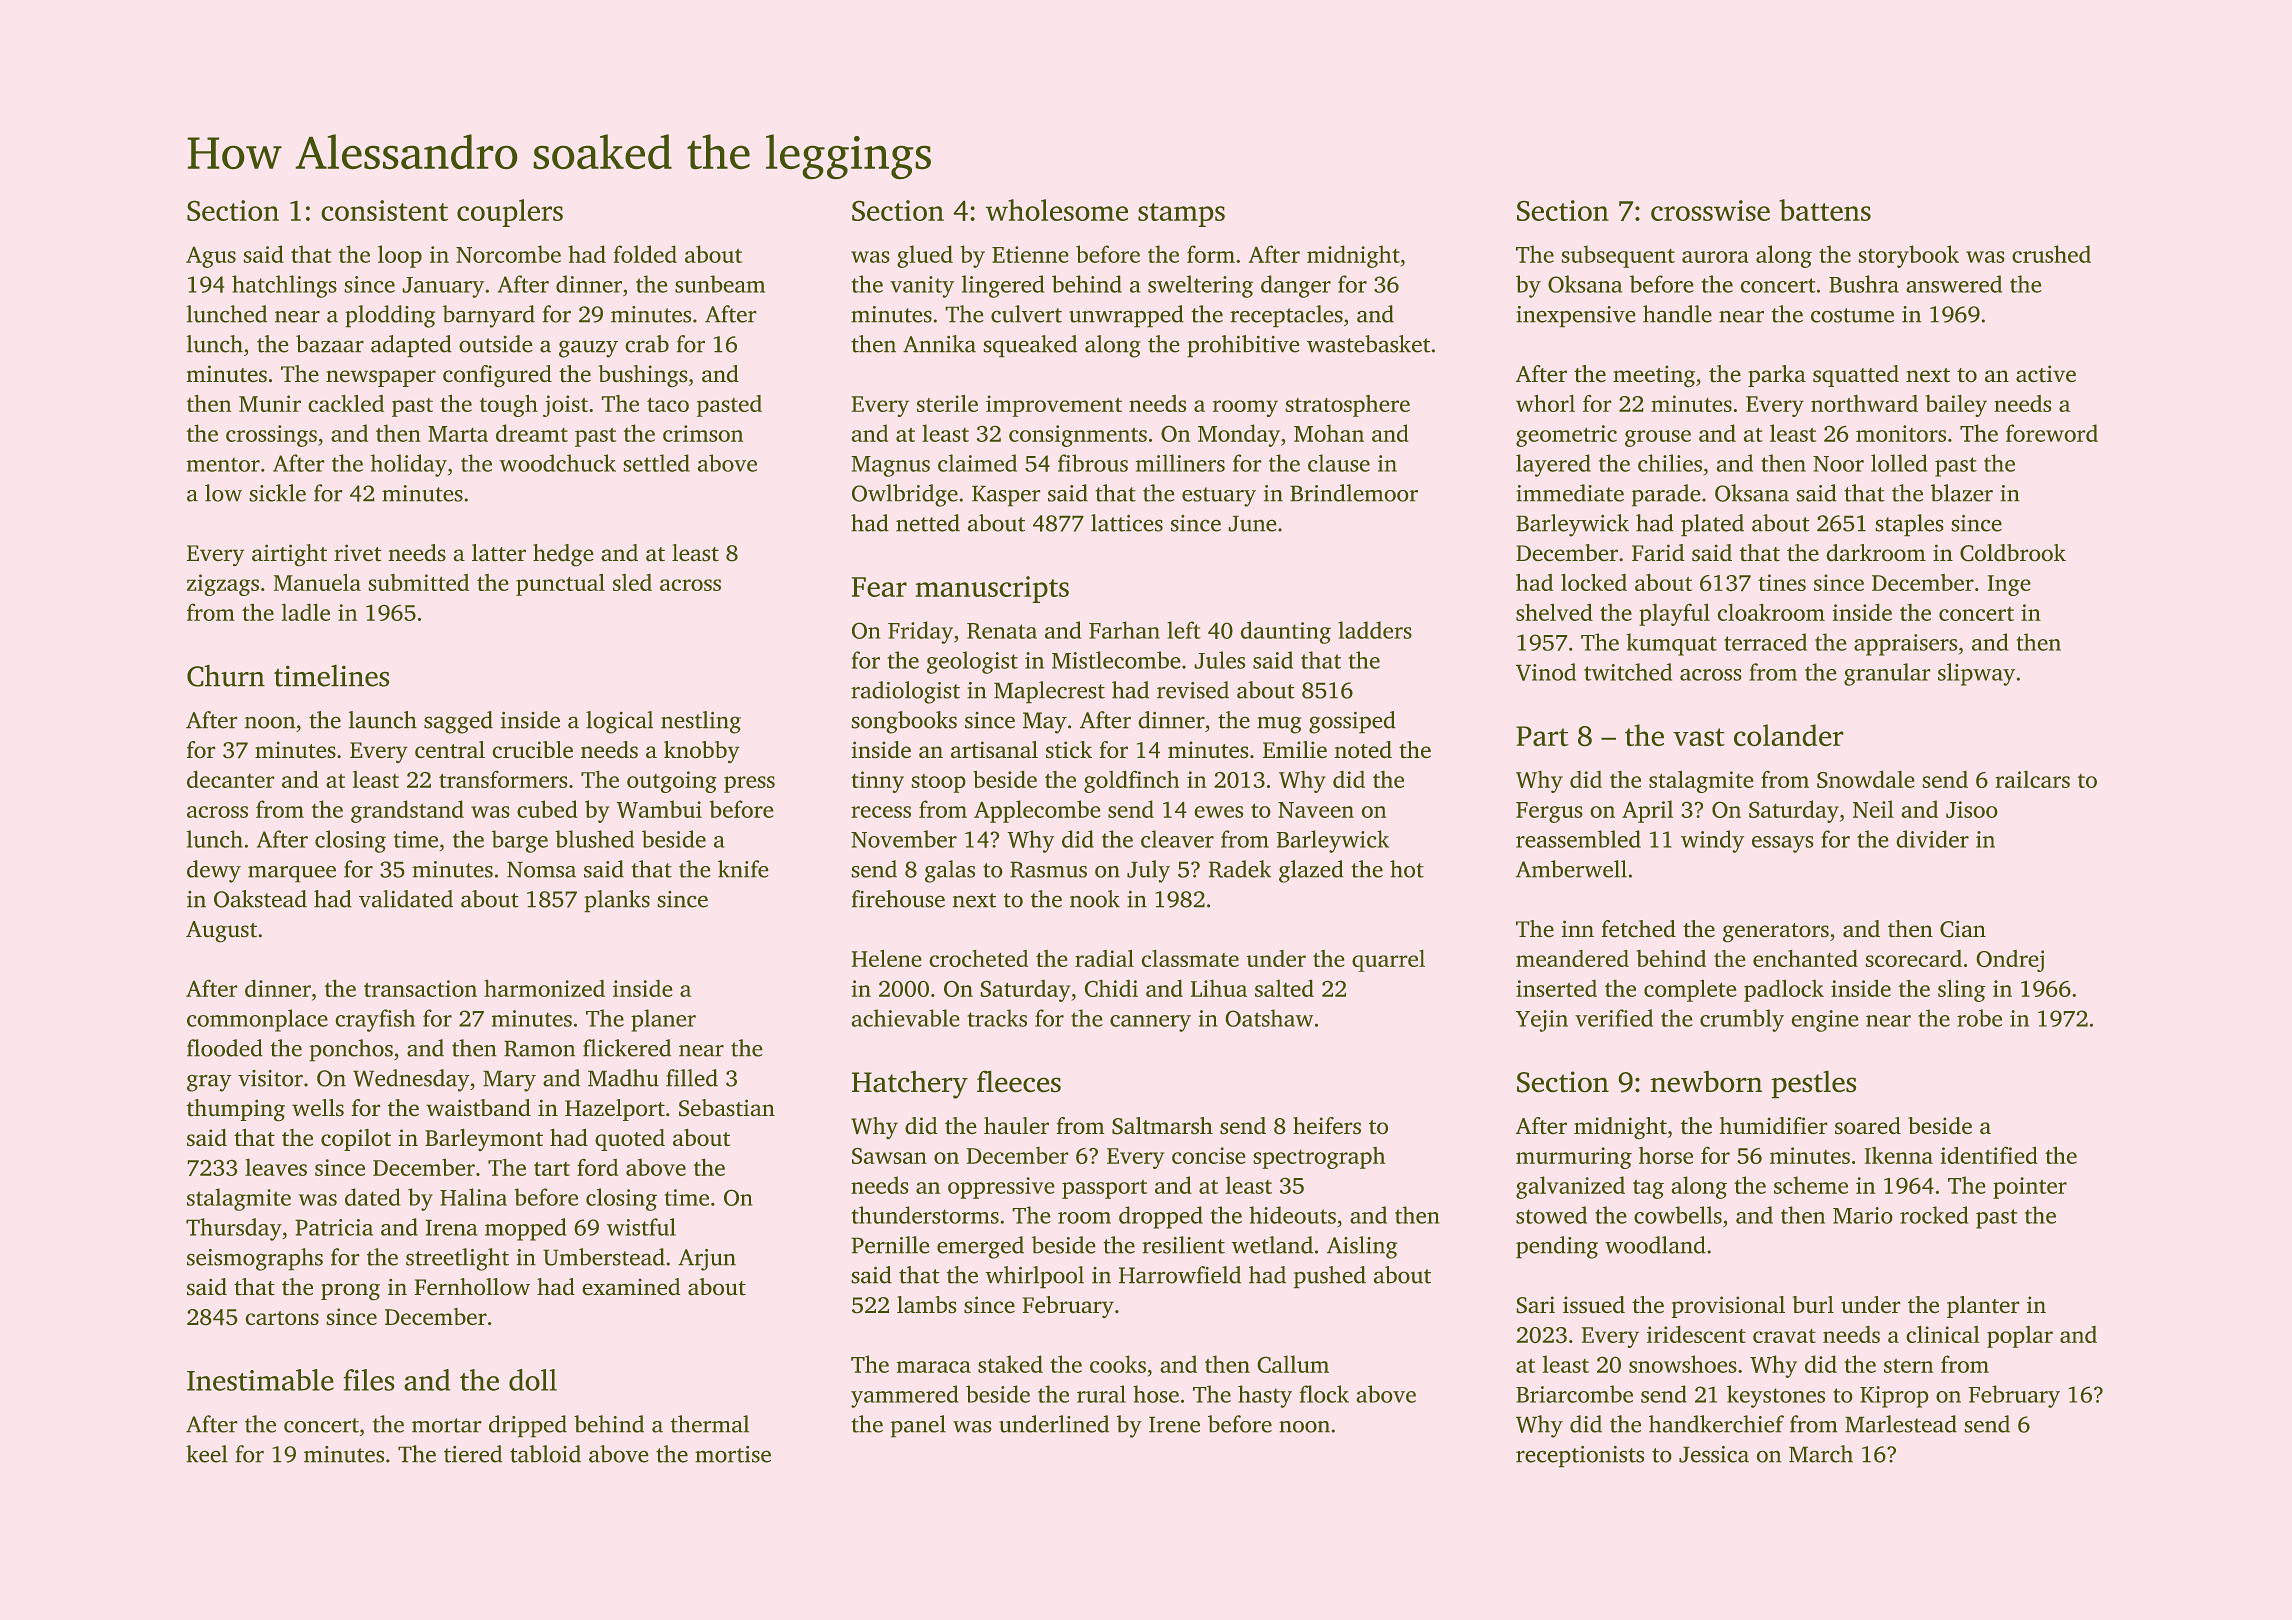 This screenshot has width=2292, height=1620. What do you see at coordinates (419, 582) in the screenshot?
I see `submitted` at bounding box center [419, 582].
